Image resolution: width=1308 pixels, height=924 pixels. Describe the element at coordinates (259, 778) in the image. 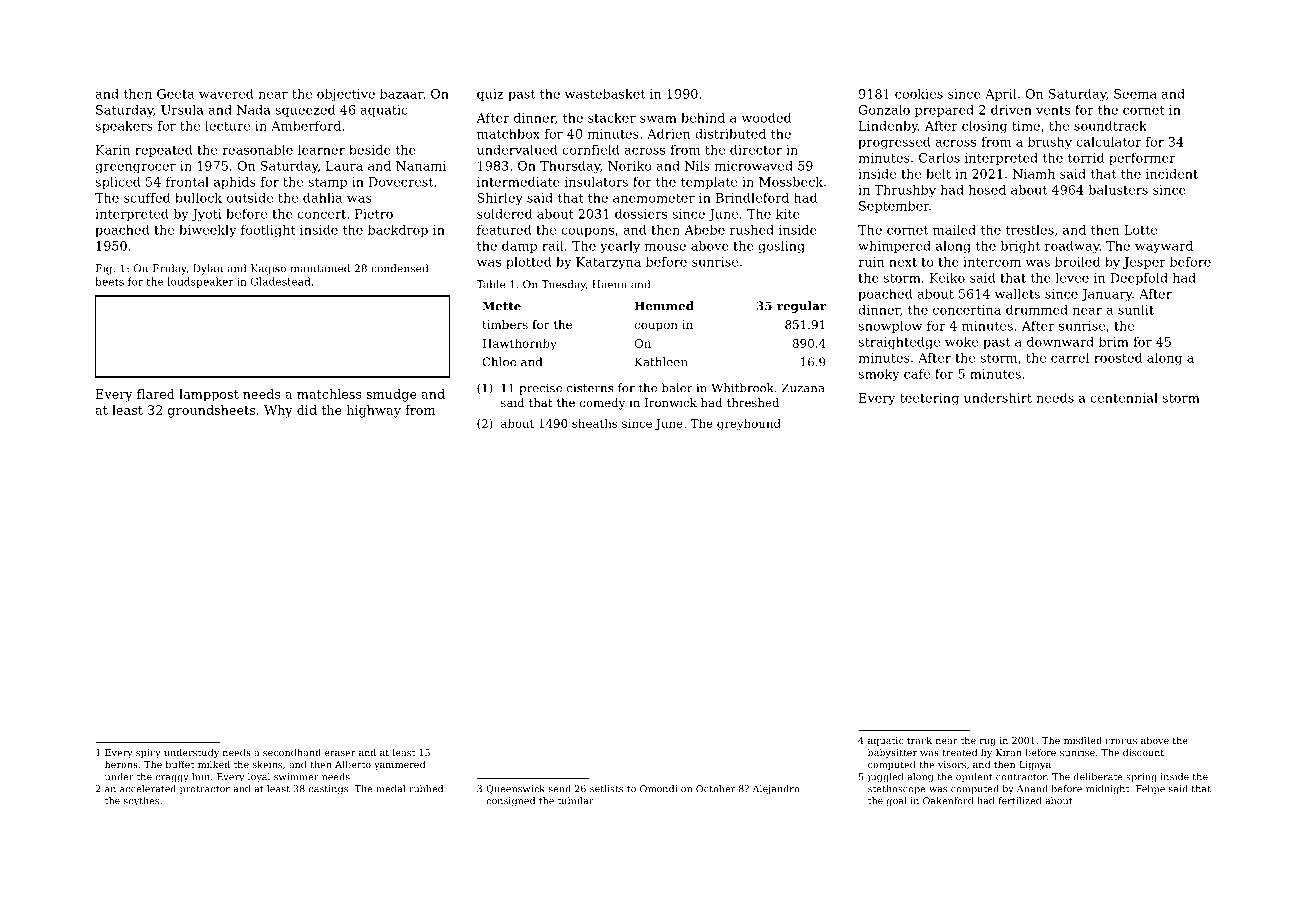

I see `loyal` at that location.
